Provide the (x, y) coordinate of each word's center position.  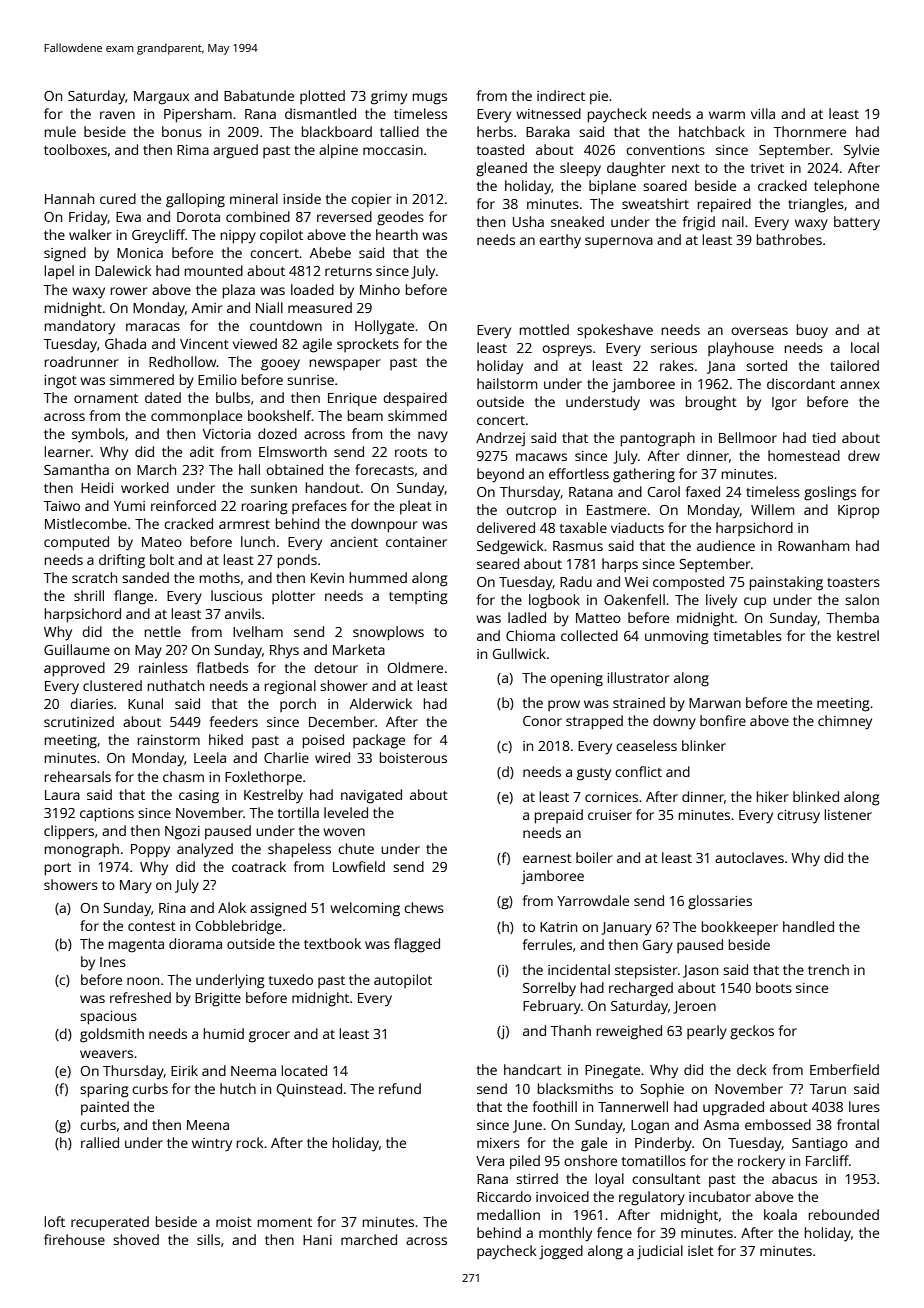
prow (564, 705)
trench (828, 969)
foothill (554, 1106)
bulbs (233, 397)
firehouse (74, 1239)
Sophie (662, 1090)
